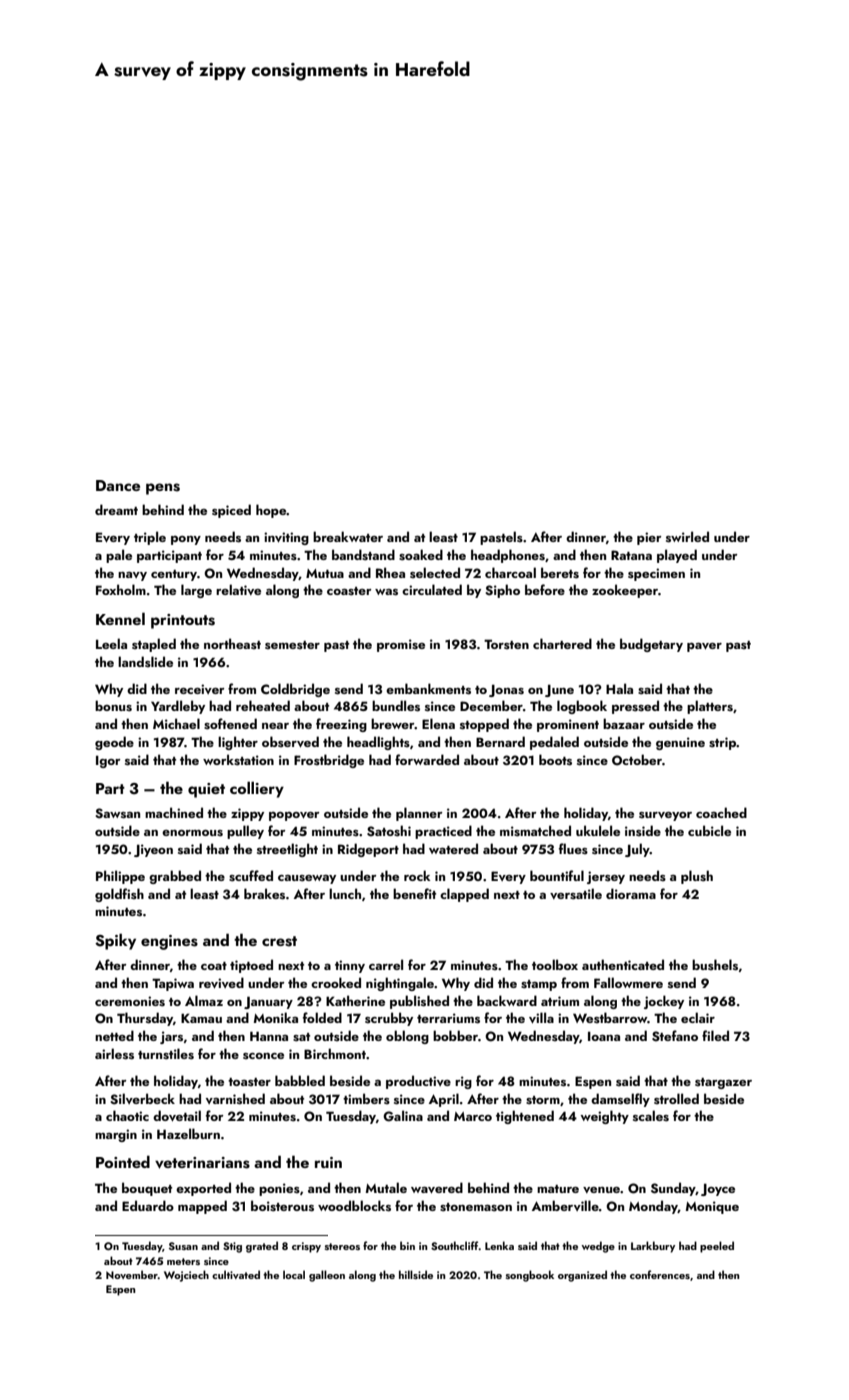  Describe the element at coordinates (348, 536) in the screenshot. I see `breakwater` at that location.
